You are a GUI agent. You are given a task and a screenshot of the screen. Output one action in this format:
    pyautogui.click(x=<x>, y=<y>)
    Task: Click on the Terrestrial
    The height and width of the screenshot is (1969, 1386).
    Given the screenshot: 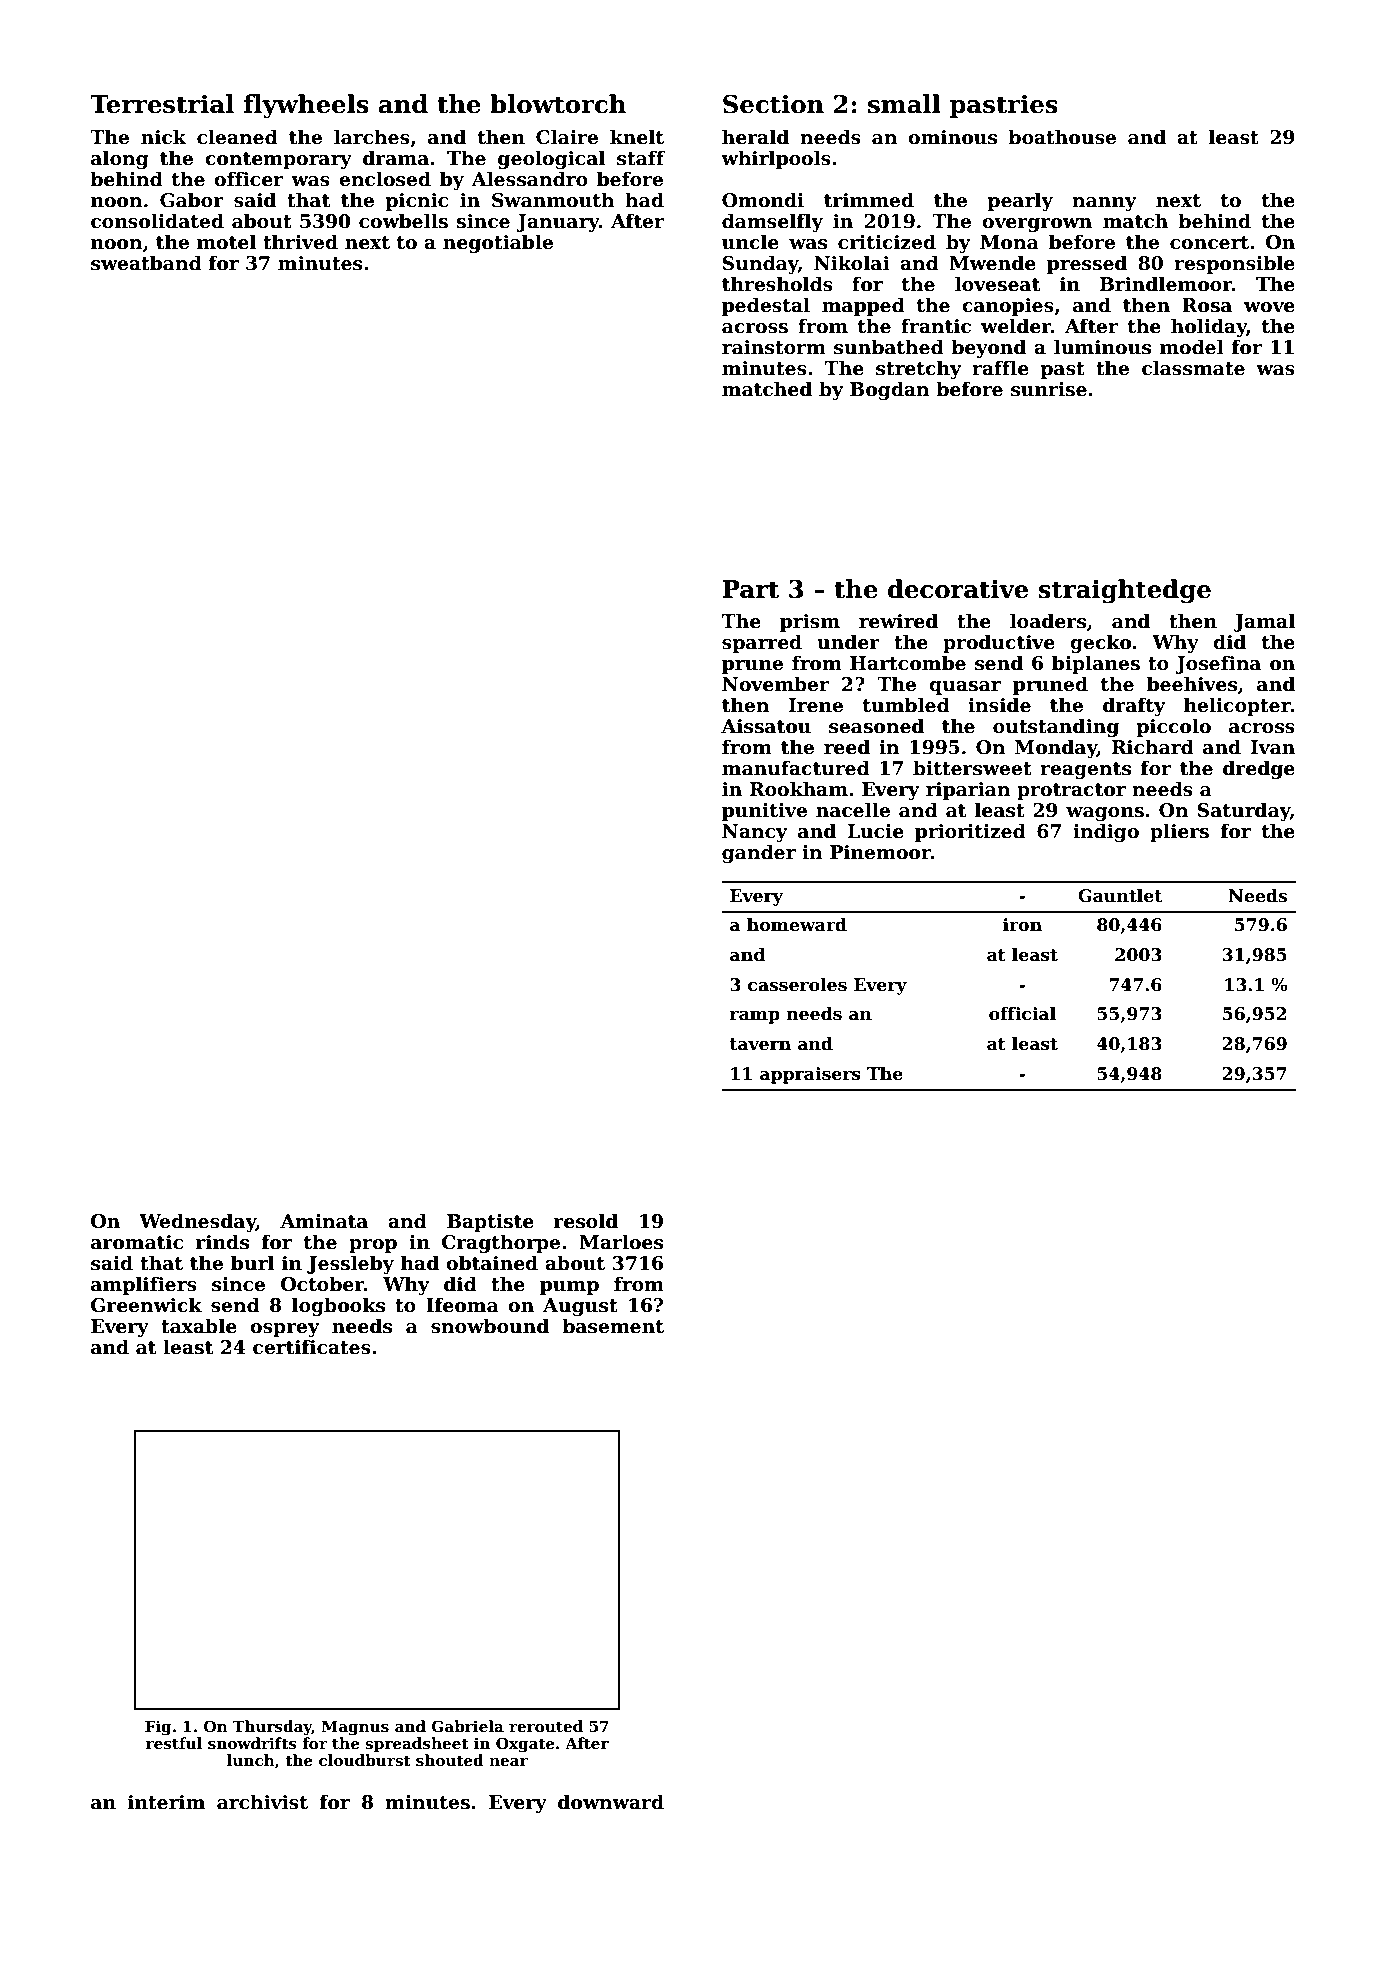 What is the action you would take?
    pyautogui.click(x=162, y=104)
